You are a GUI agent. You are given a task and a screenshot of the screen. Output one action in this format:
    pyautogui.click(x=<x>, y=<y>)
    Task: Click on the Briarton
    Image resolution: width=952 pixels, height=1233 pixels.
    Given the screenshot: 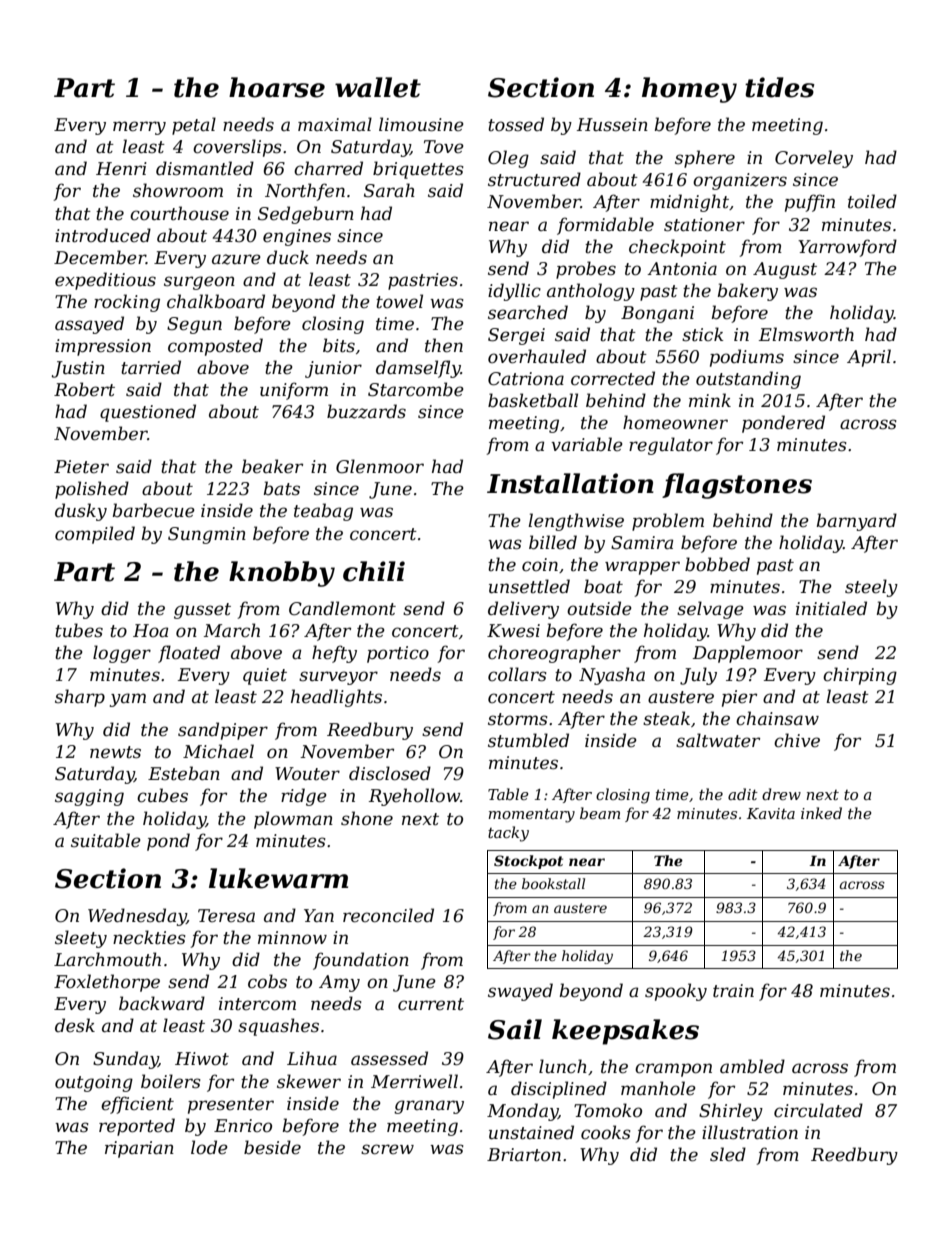 What is the action you would take?
    pyautogui.click(x=524, y=1155)
